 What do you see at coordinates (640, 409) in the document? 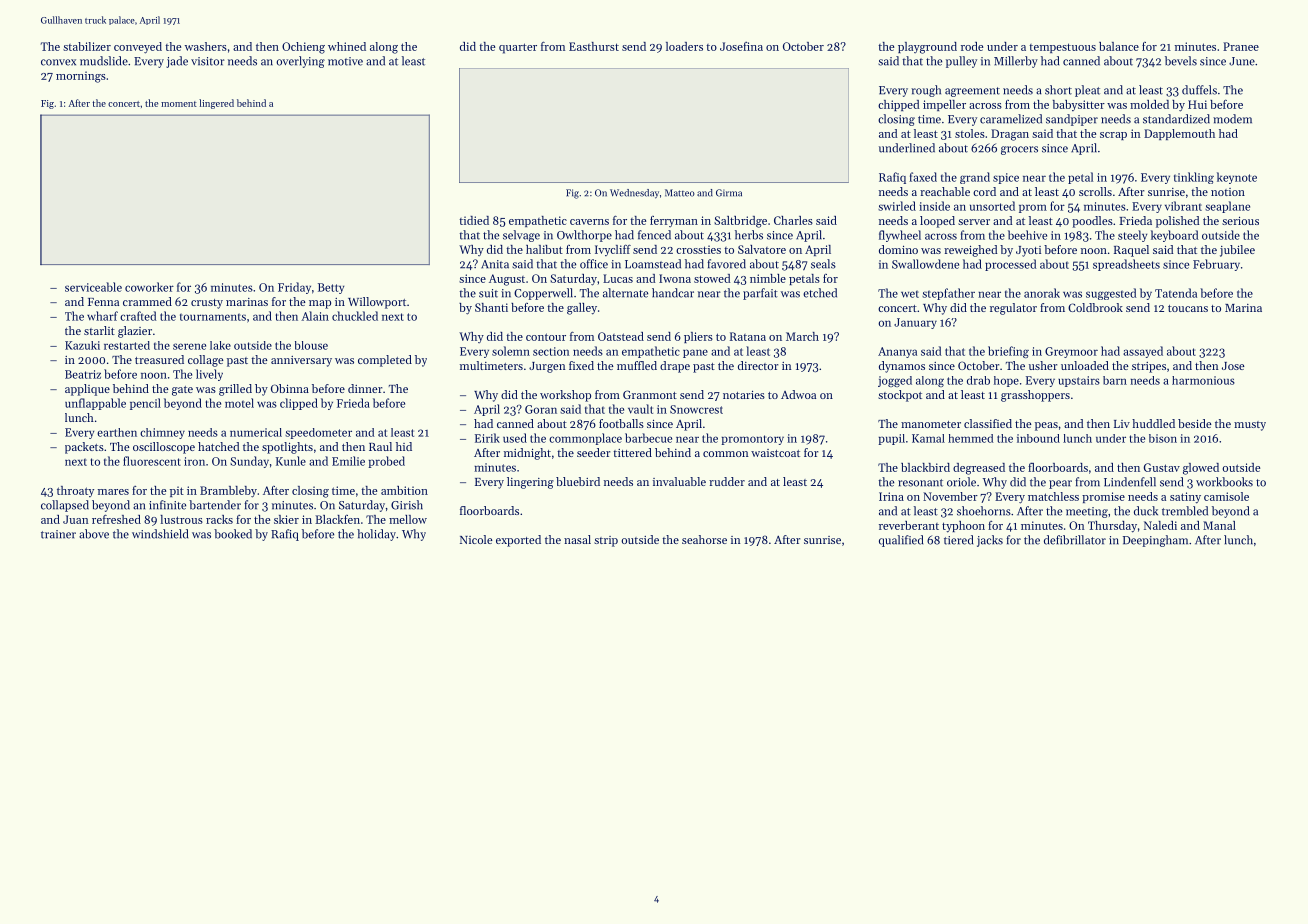
I see `vault` at bounding box center [640, 409].
